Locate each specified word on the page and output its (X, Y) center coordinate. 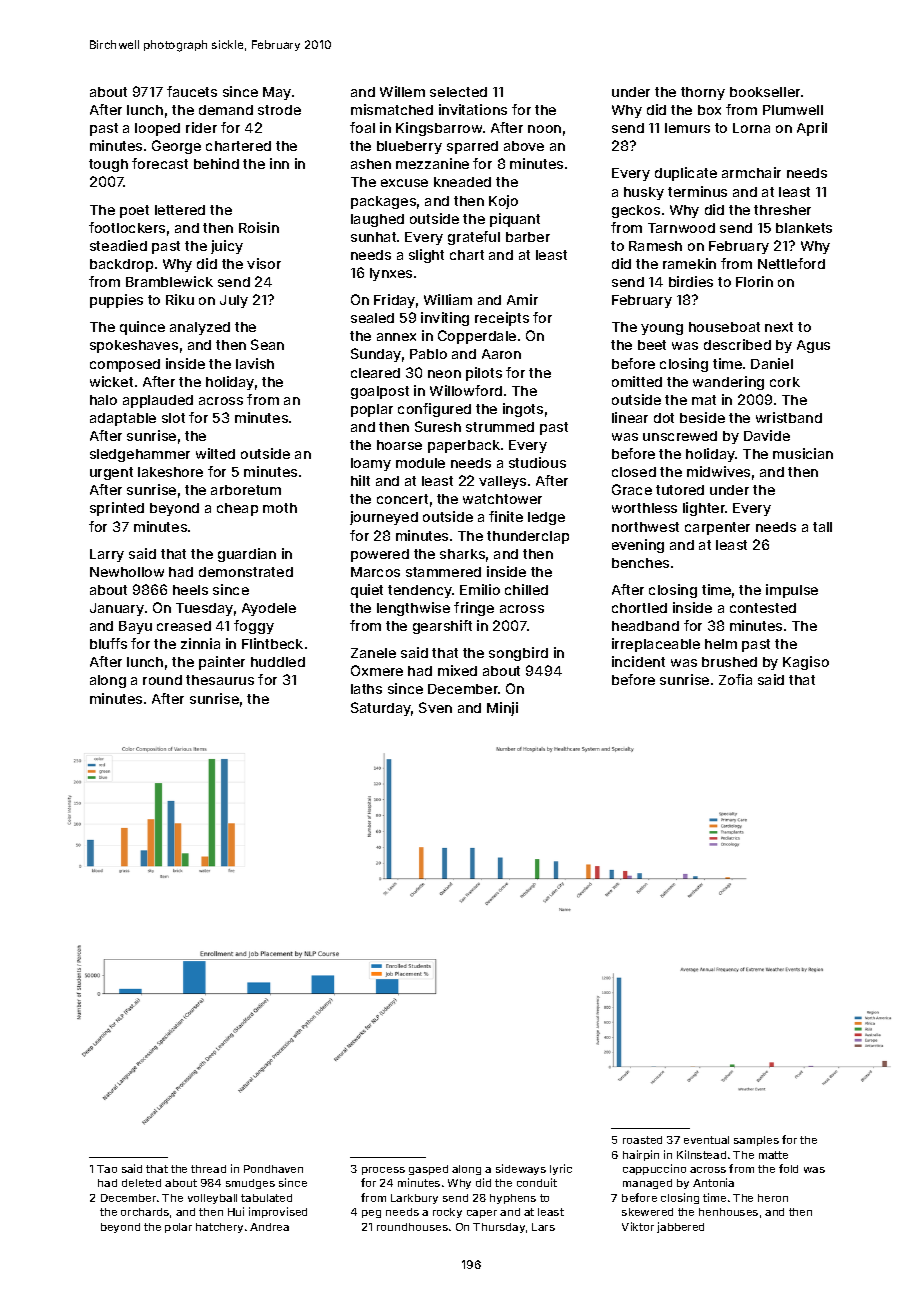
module (420, 463)
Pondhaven (273, 1169)
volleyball (212, 1199)
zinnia (200, 643)
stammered (443, 572)
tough (108, 165)
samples (756, 1141)
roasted (642, 1140)
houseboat (724, 327)
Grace (632, 489)
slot (173, 418)
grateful (474, 238)
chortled (639, 608)
